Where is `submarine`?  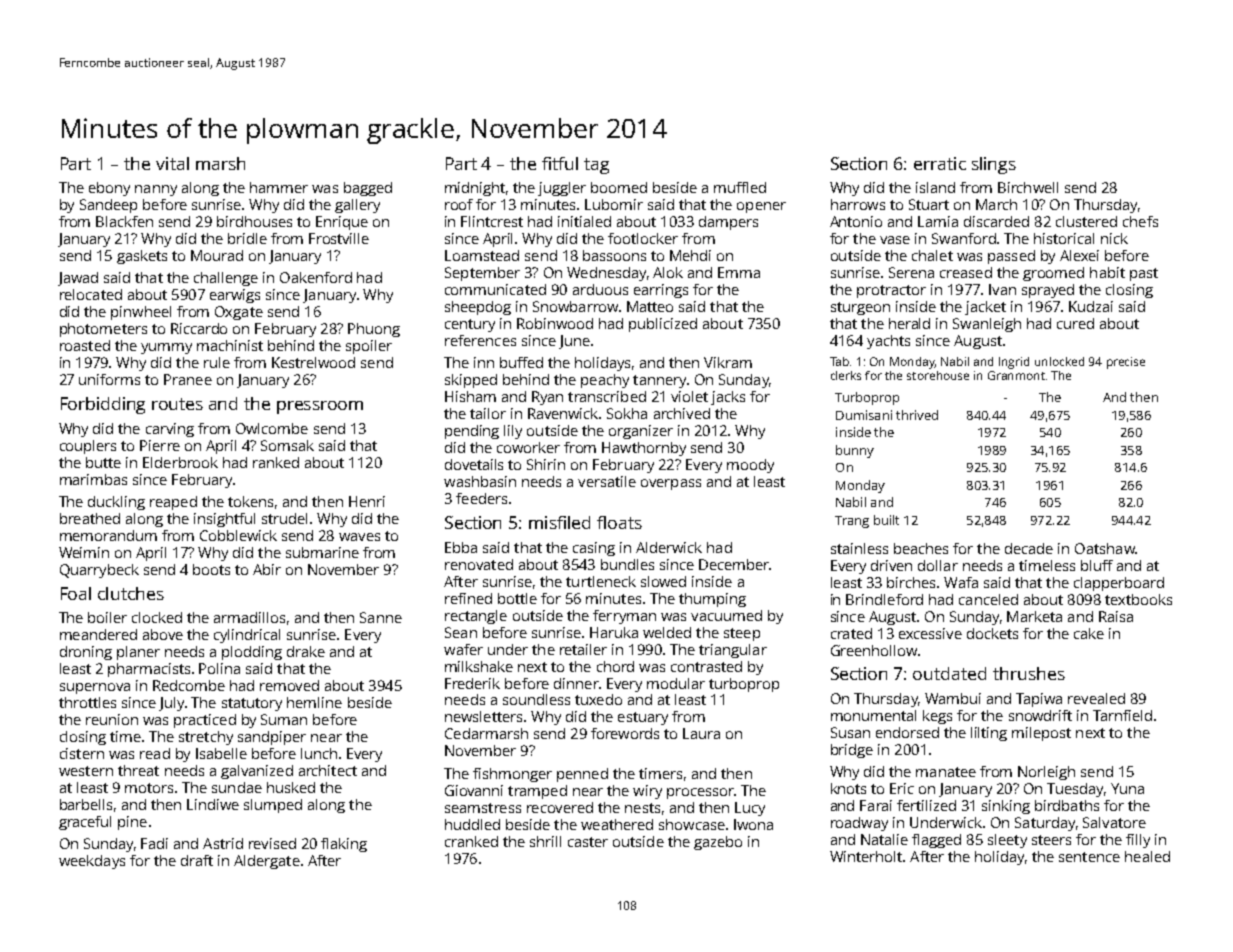 submarine is located at coordinates (322, 552).
